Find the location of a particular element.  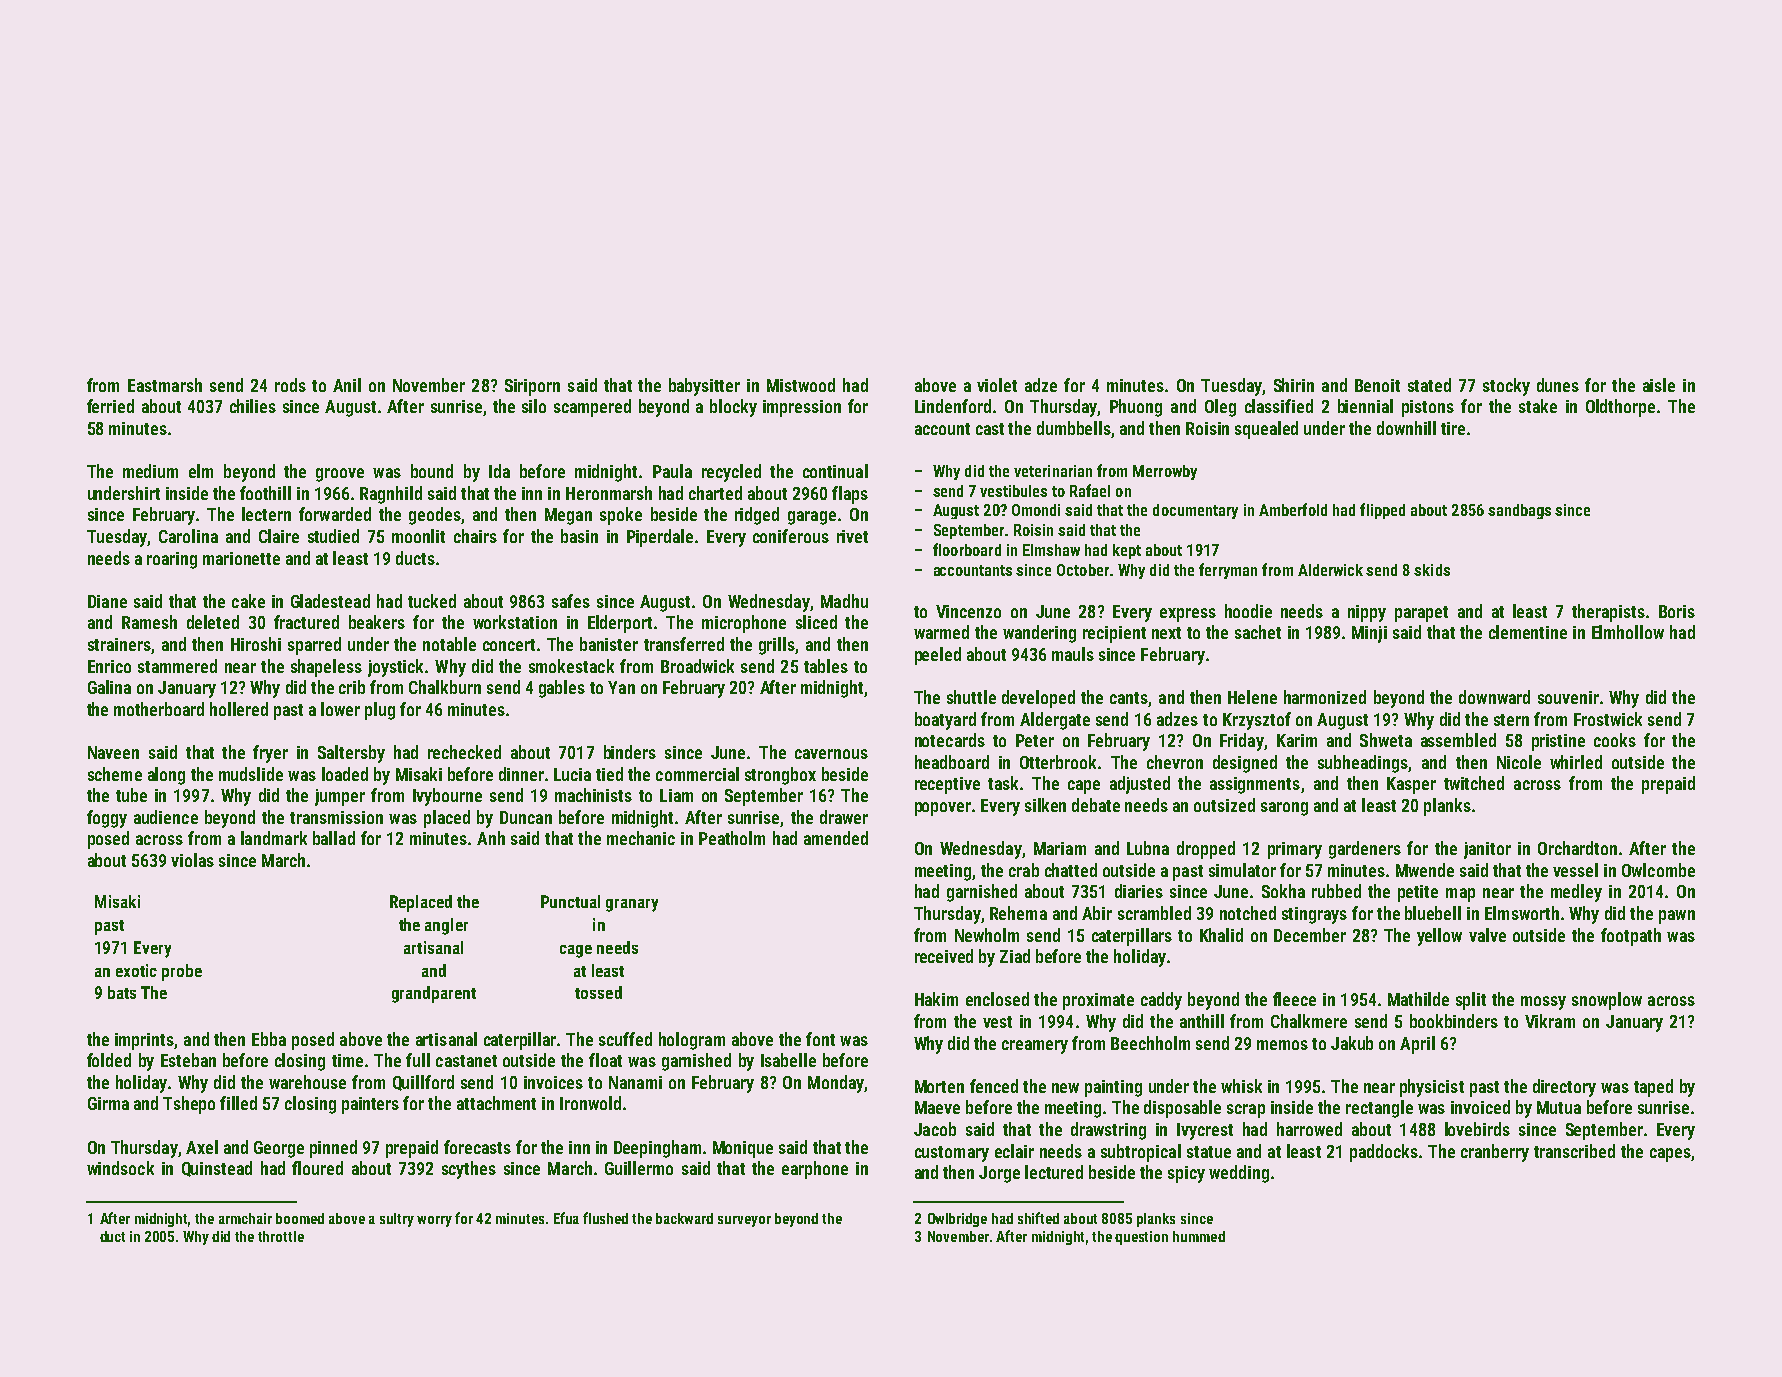

medium is located at coordinates (150, 471).
